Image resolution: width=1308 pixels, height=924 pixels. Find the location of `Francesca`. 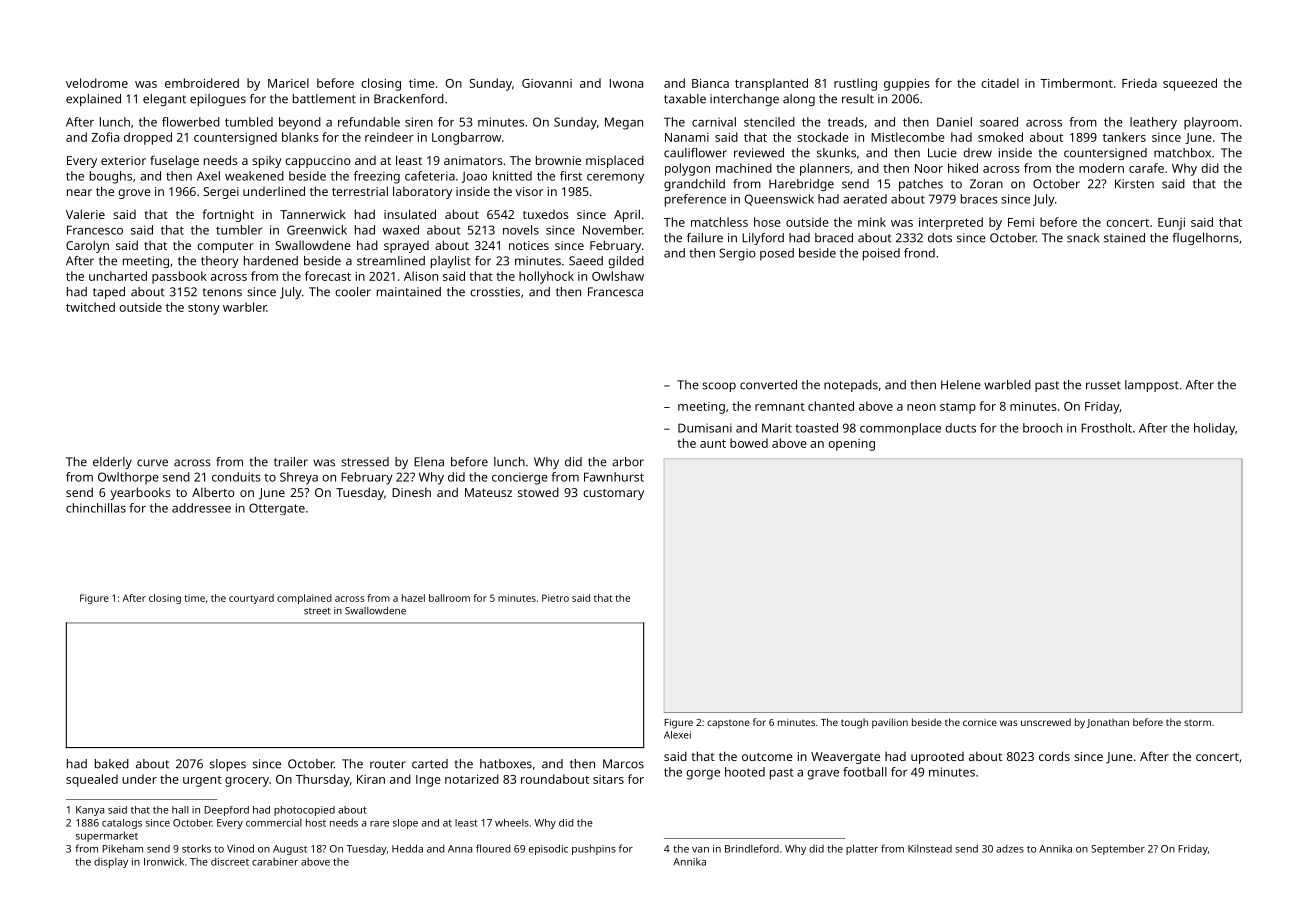

Francesca is located at coordinates (615, 292).
